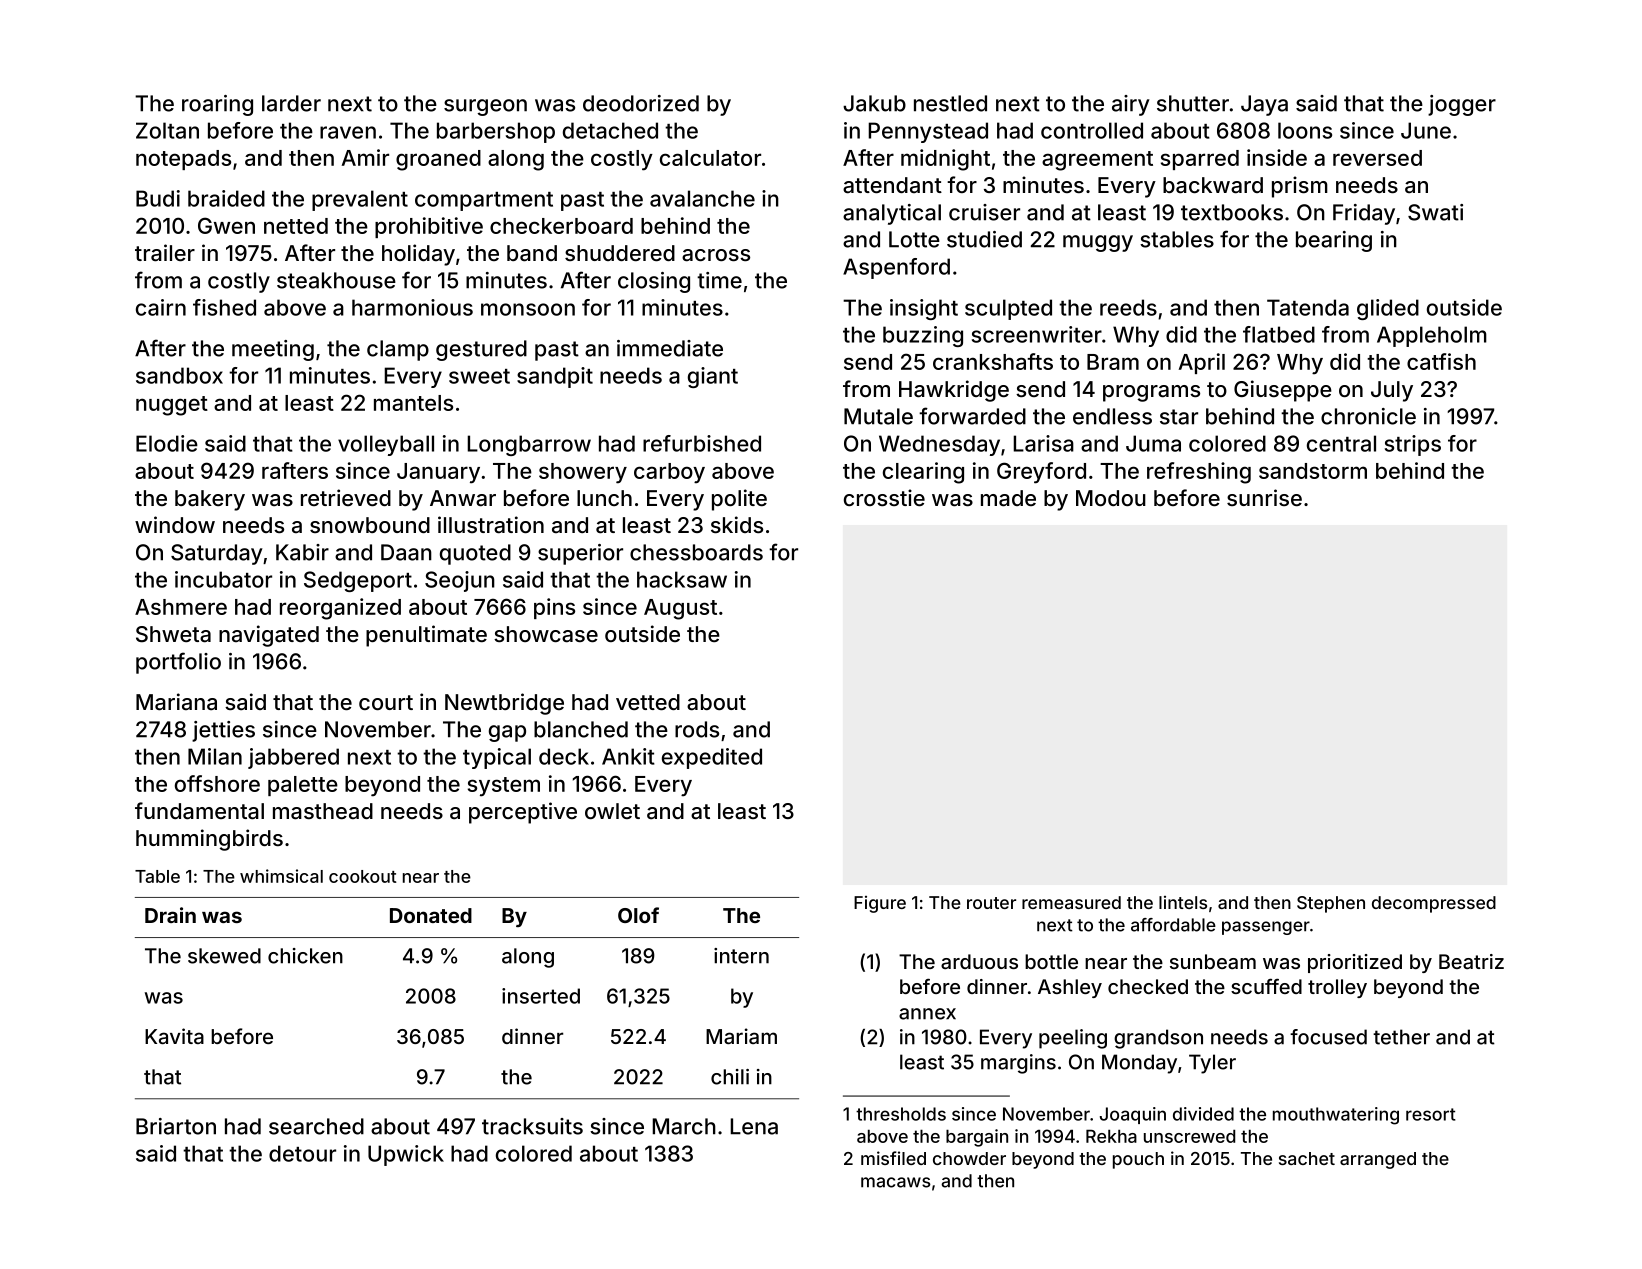  What do you see at coordinates (741, 956) in the page?
I see `intern` at bounding box center [741, 956].
